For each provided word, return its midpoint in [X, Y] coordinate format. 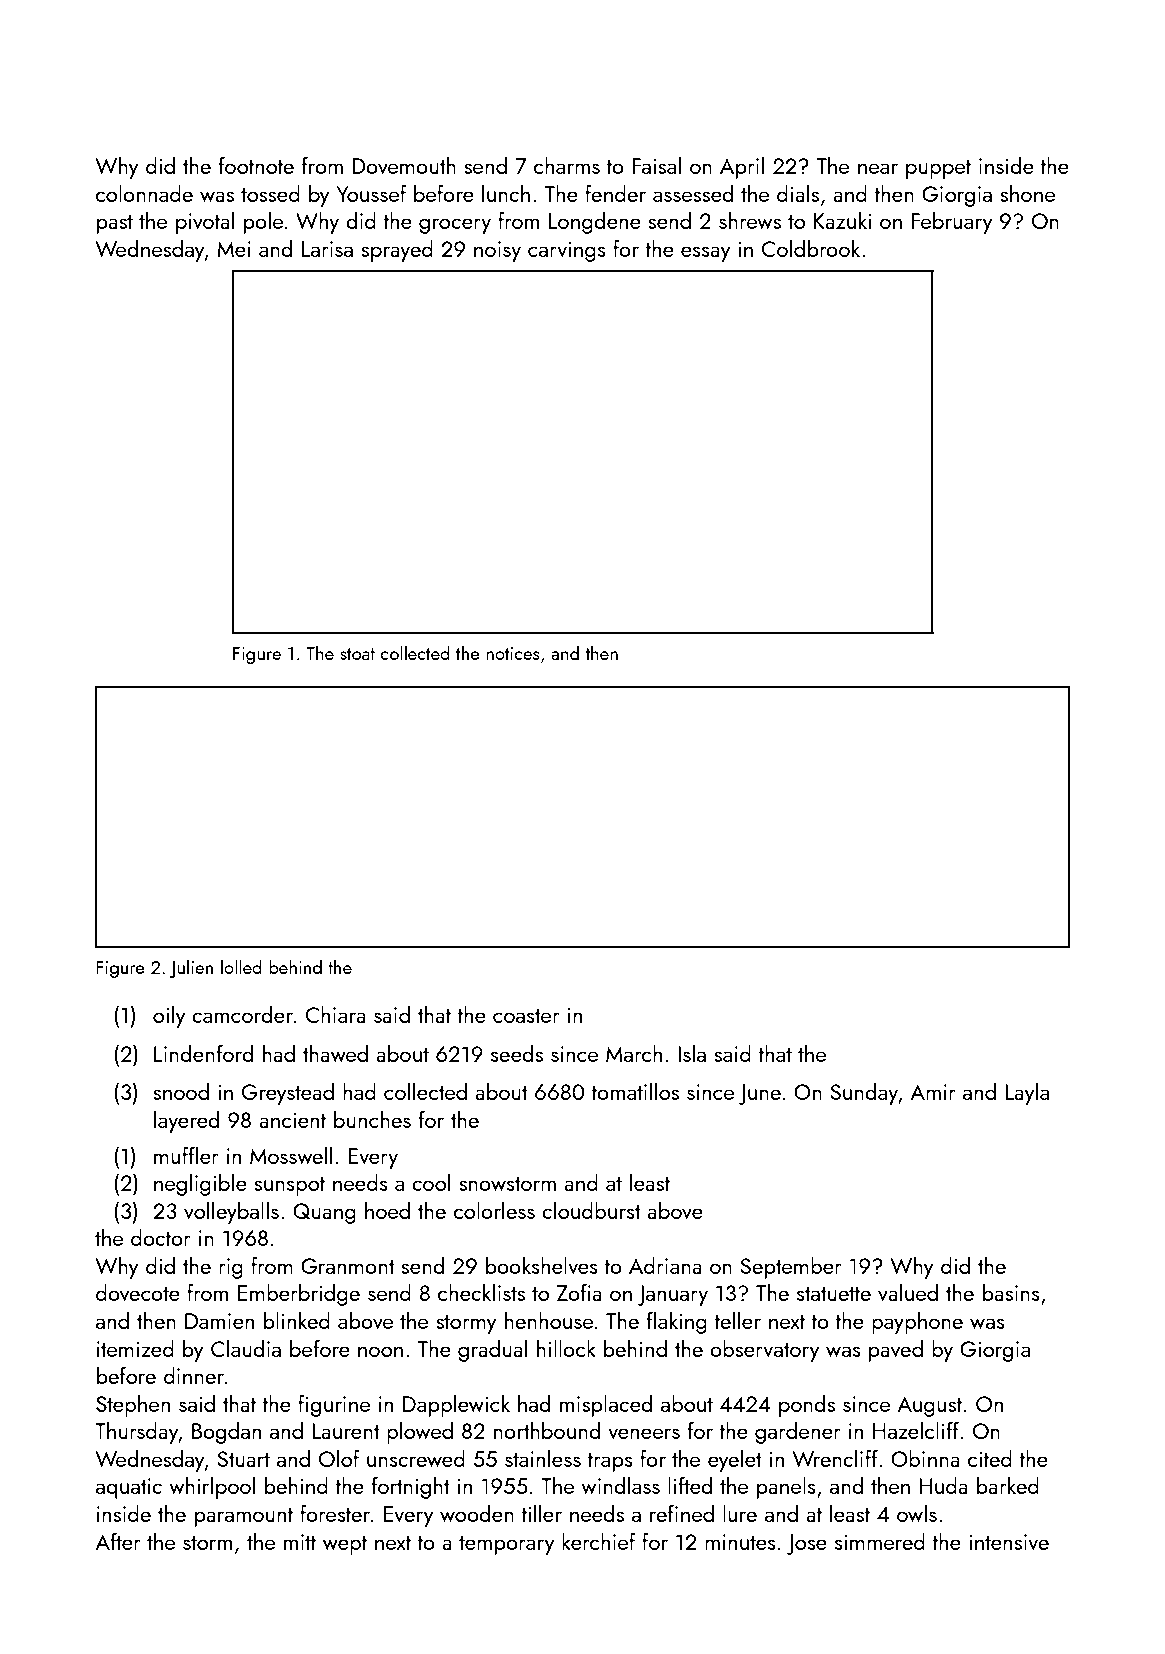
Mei [234, 249]
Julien [191, 968]
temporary [506, 1545]
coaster [526, 1016]
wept [345, 1545]
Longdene [595, 222]
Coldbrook [811, 248]
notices [513, 653]
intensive [1009, 1542]
